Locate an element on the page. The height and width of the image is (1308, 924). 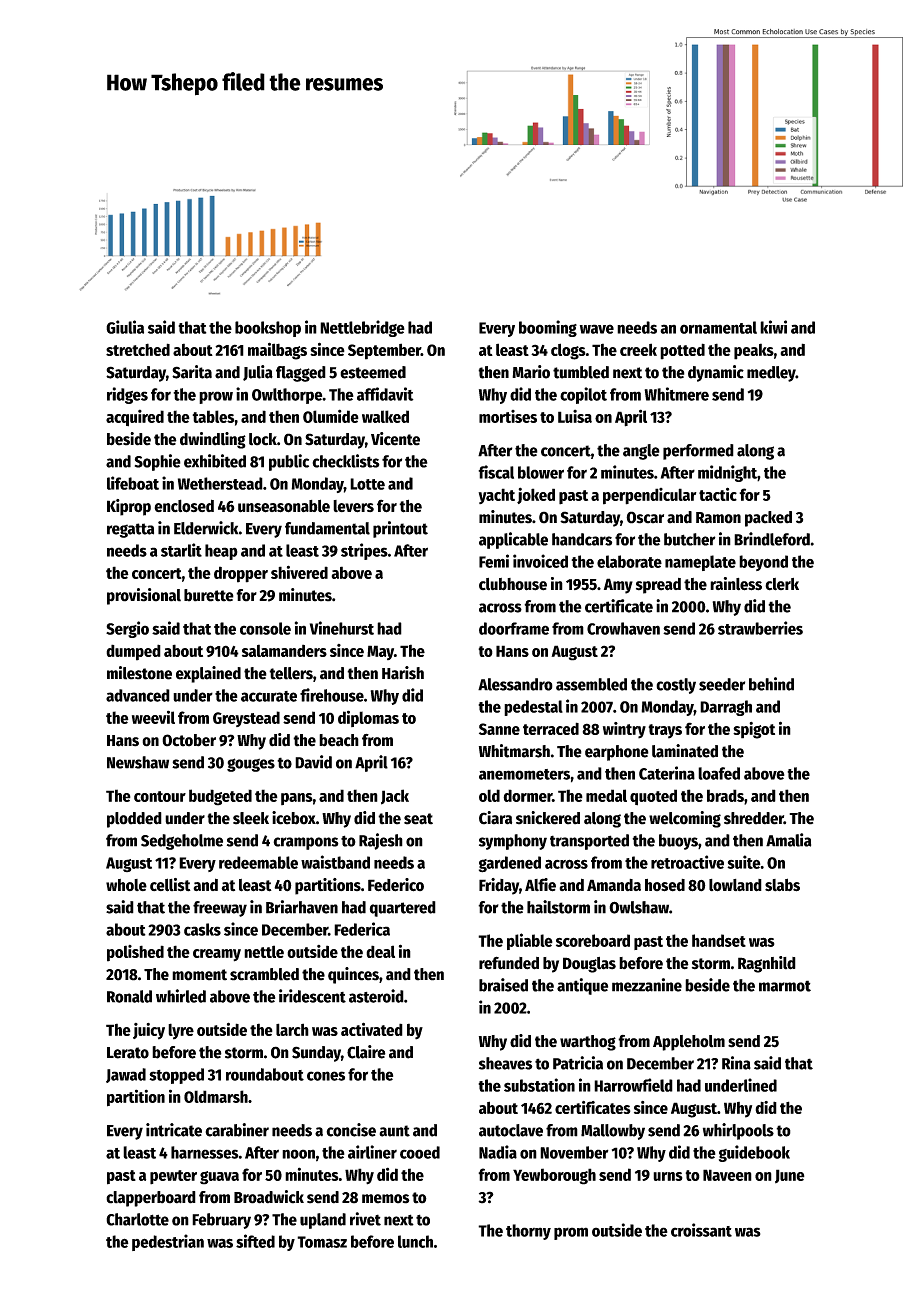
packed is located at coordinates (768, 519).
